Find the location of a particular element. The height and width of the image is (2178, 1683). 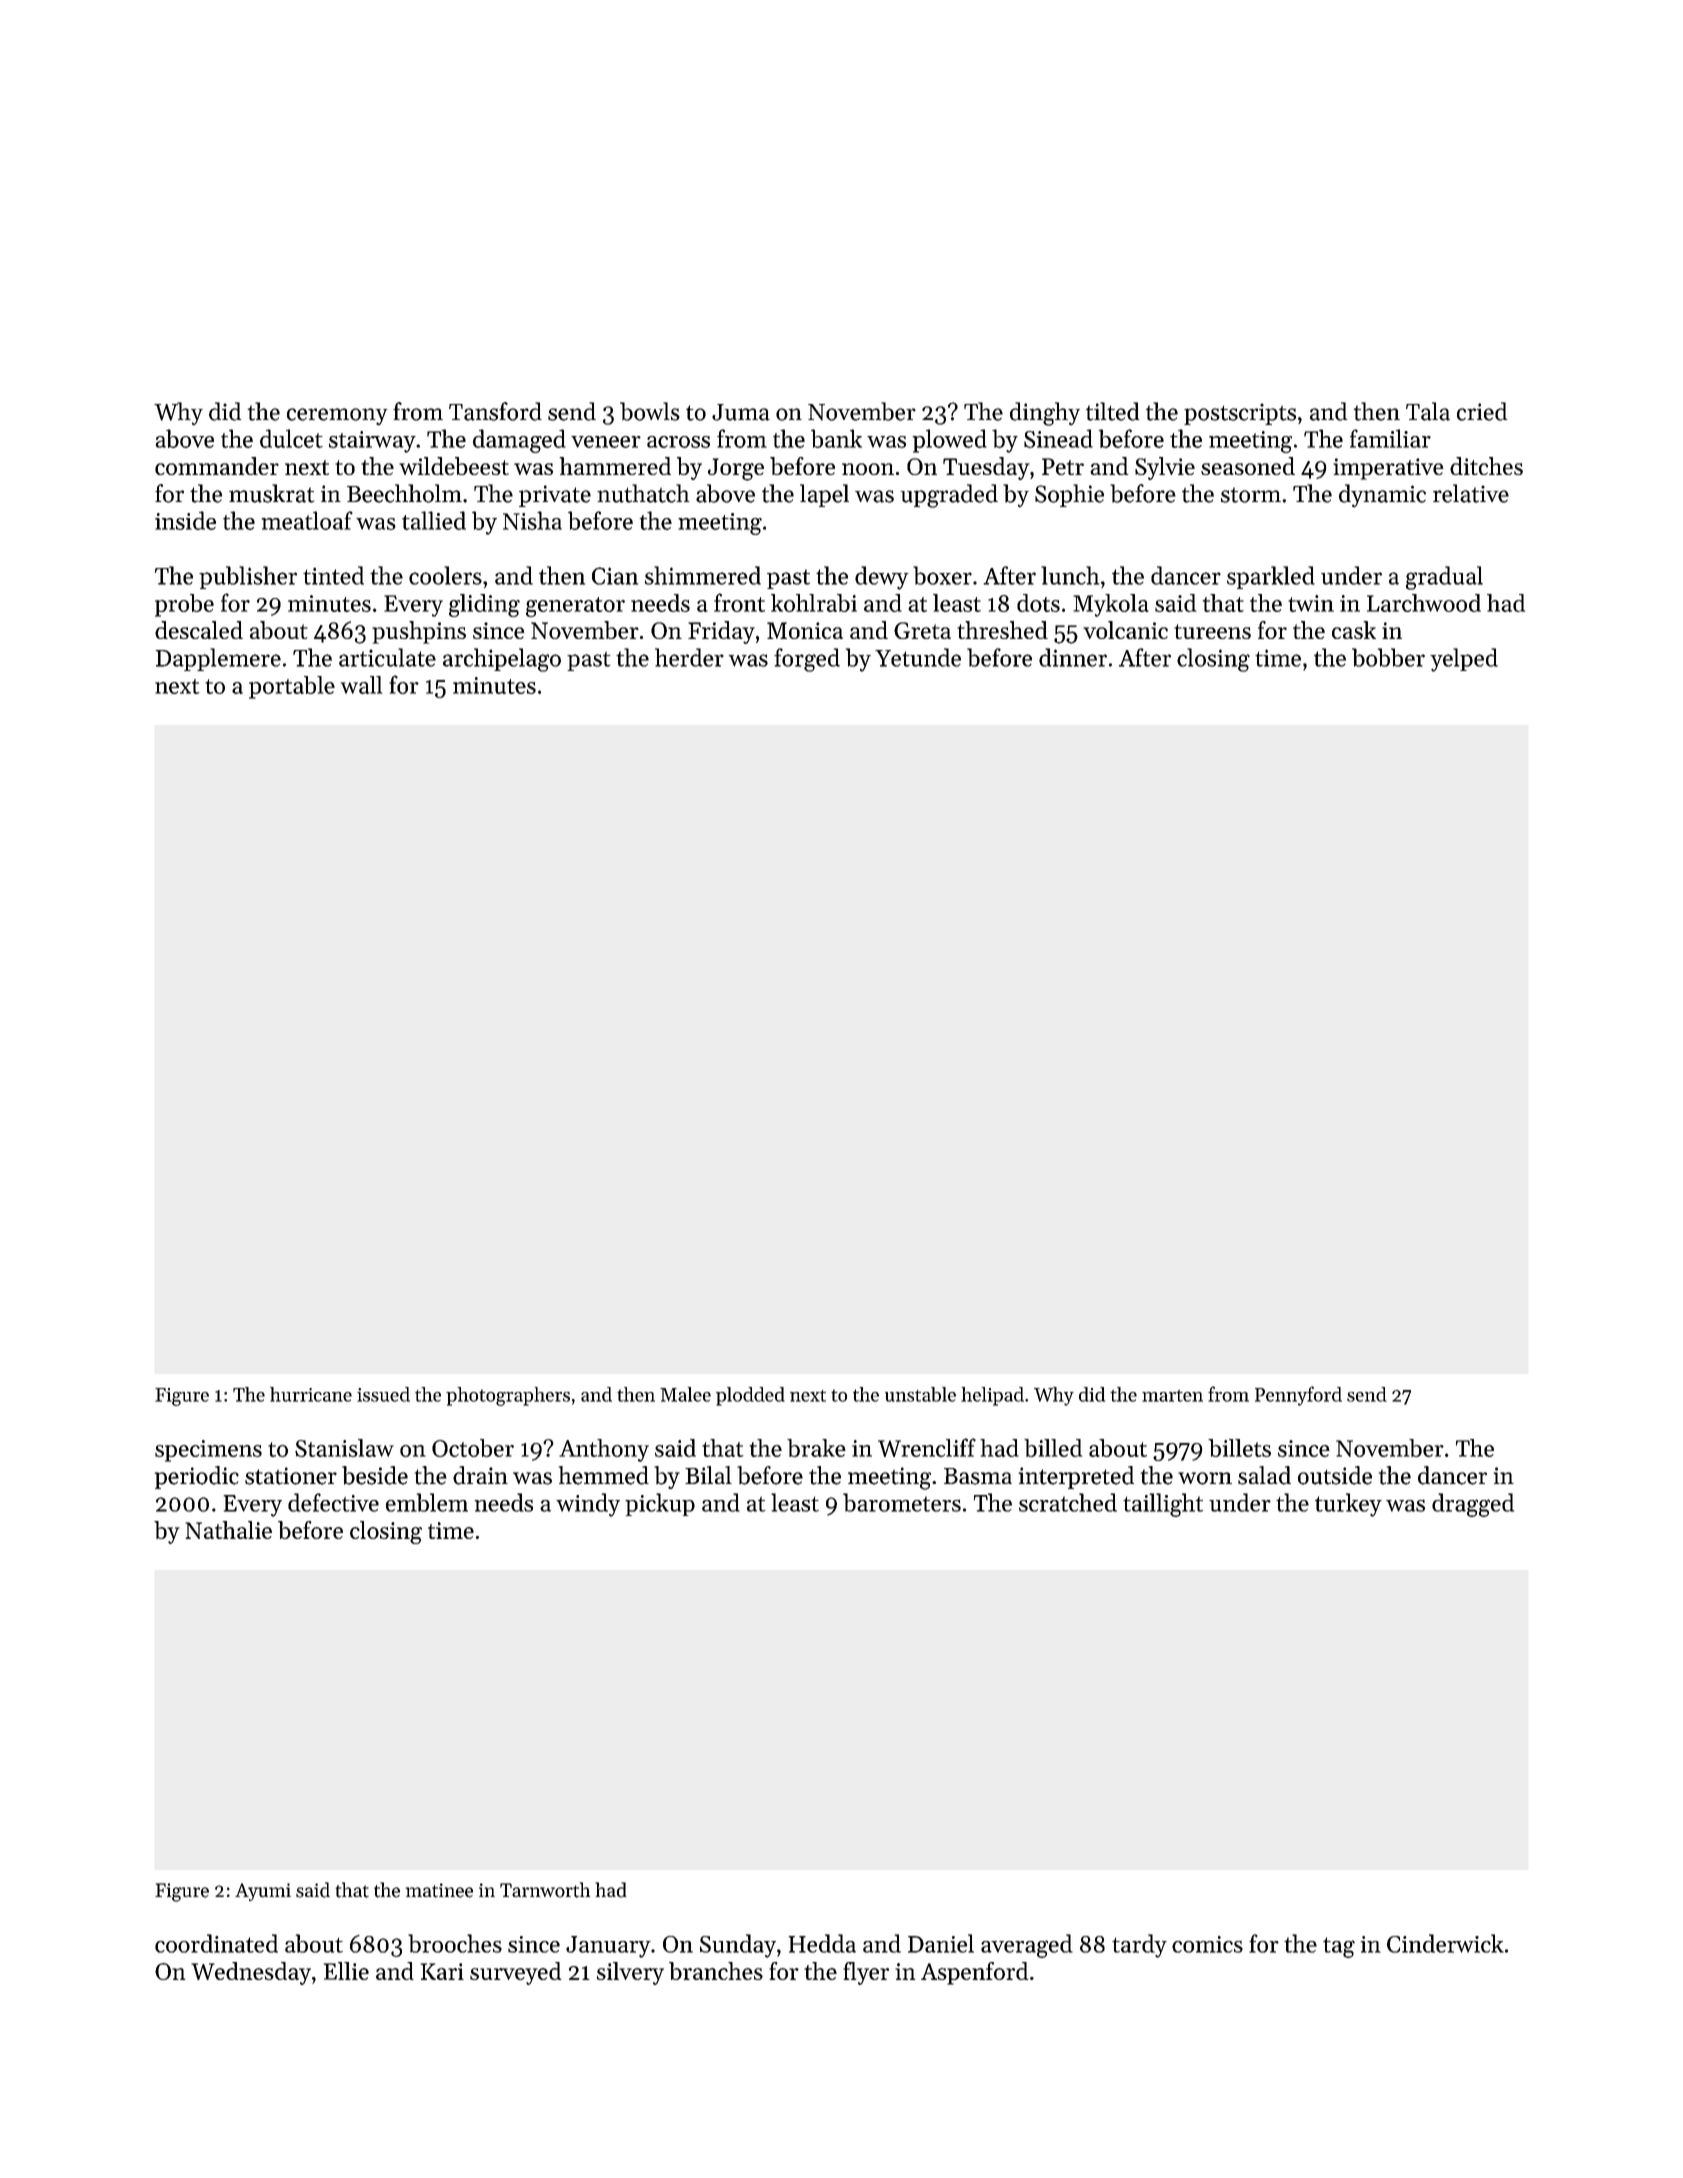

taillight is located at coordinates (1163, 1505).
